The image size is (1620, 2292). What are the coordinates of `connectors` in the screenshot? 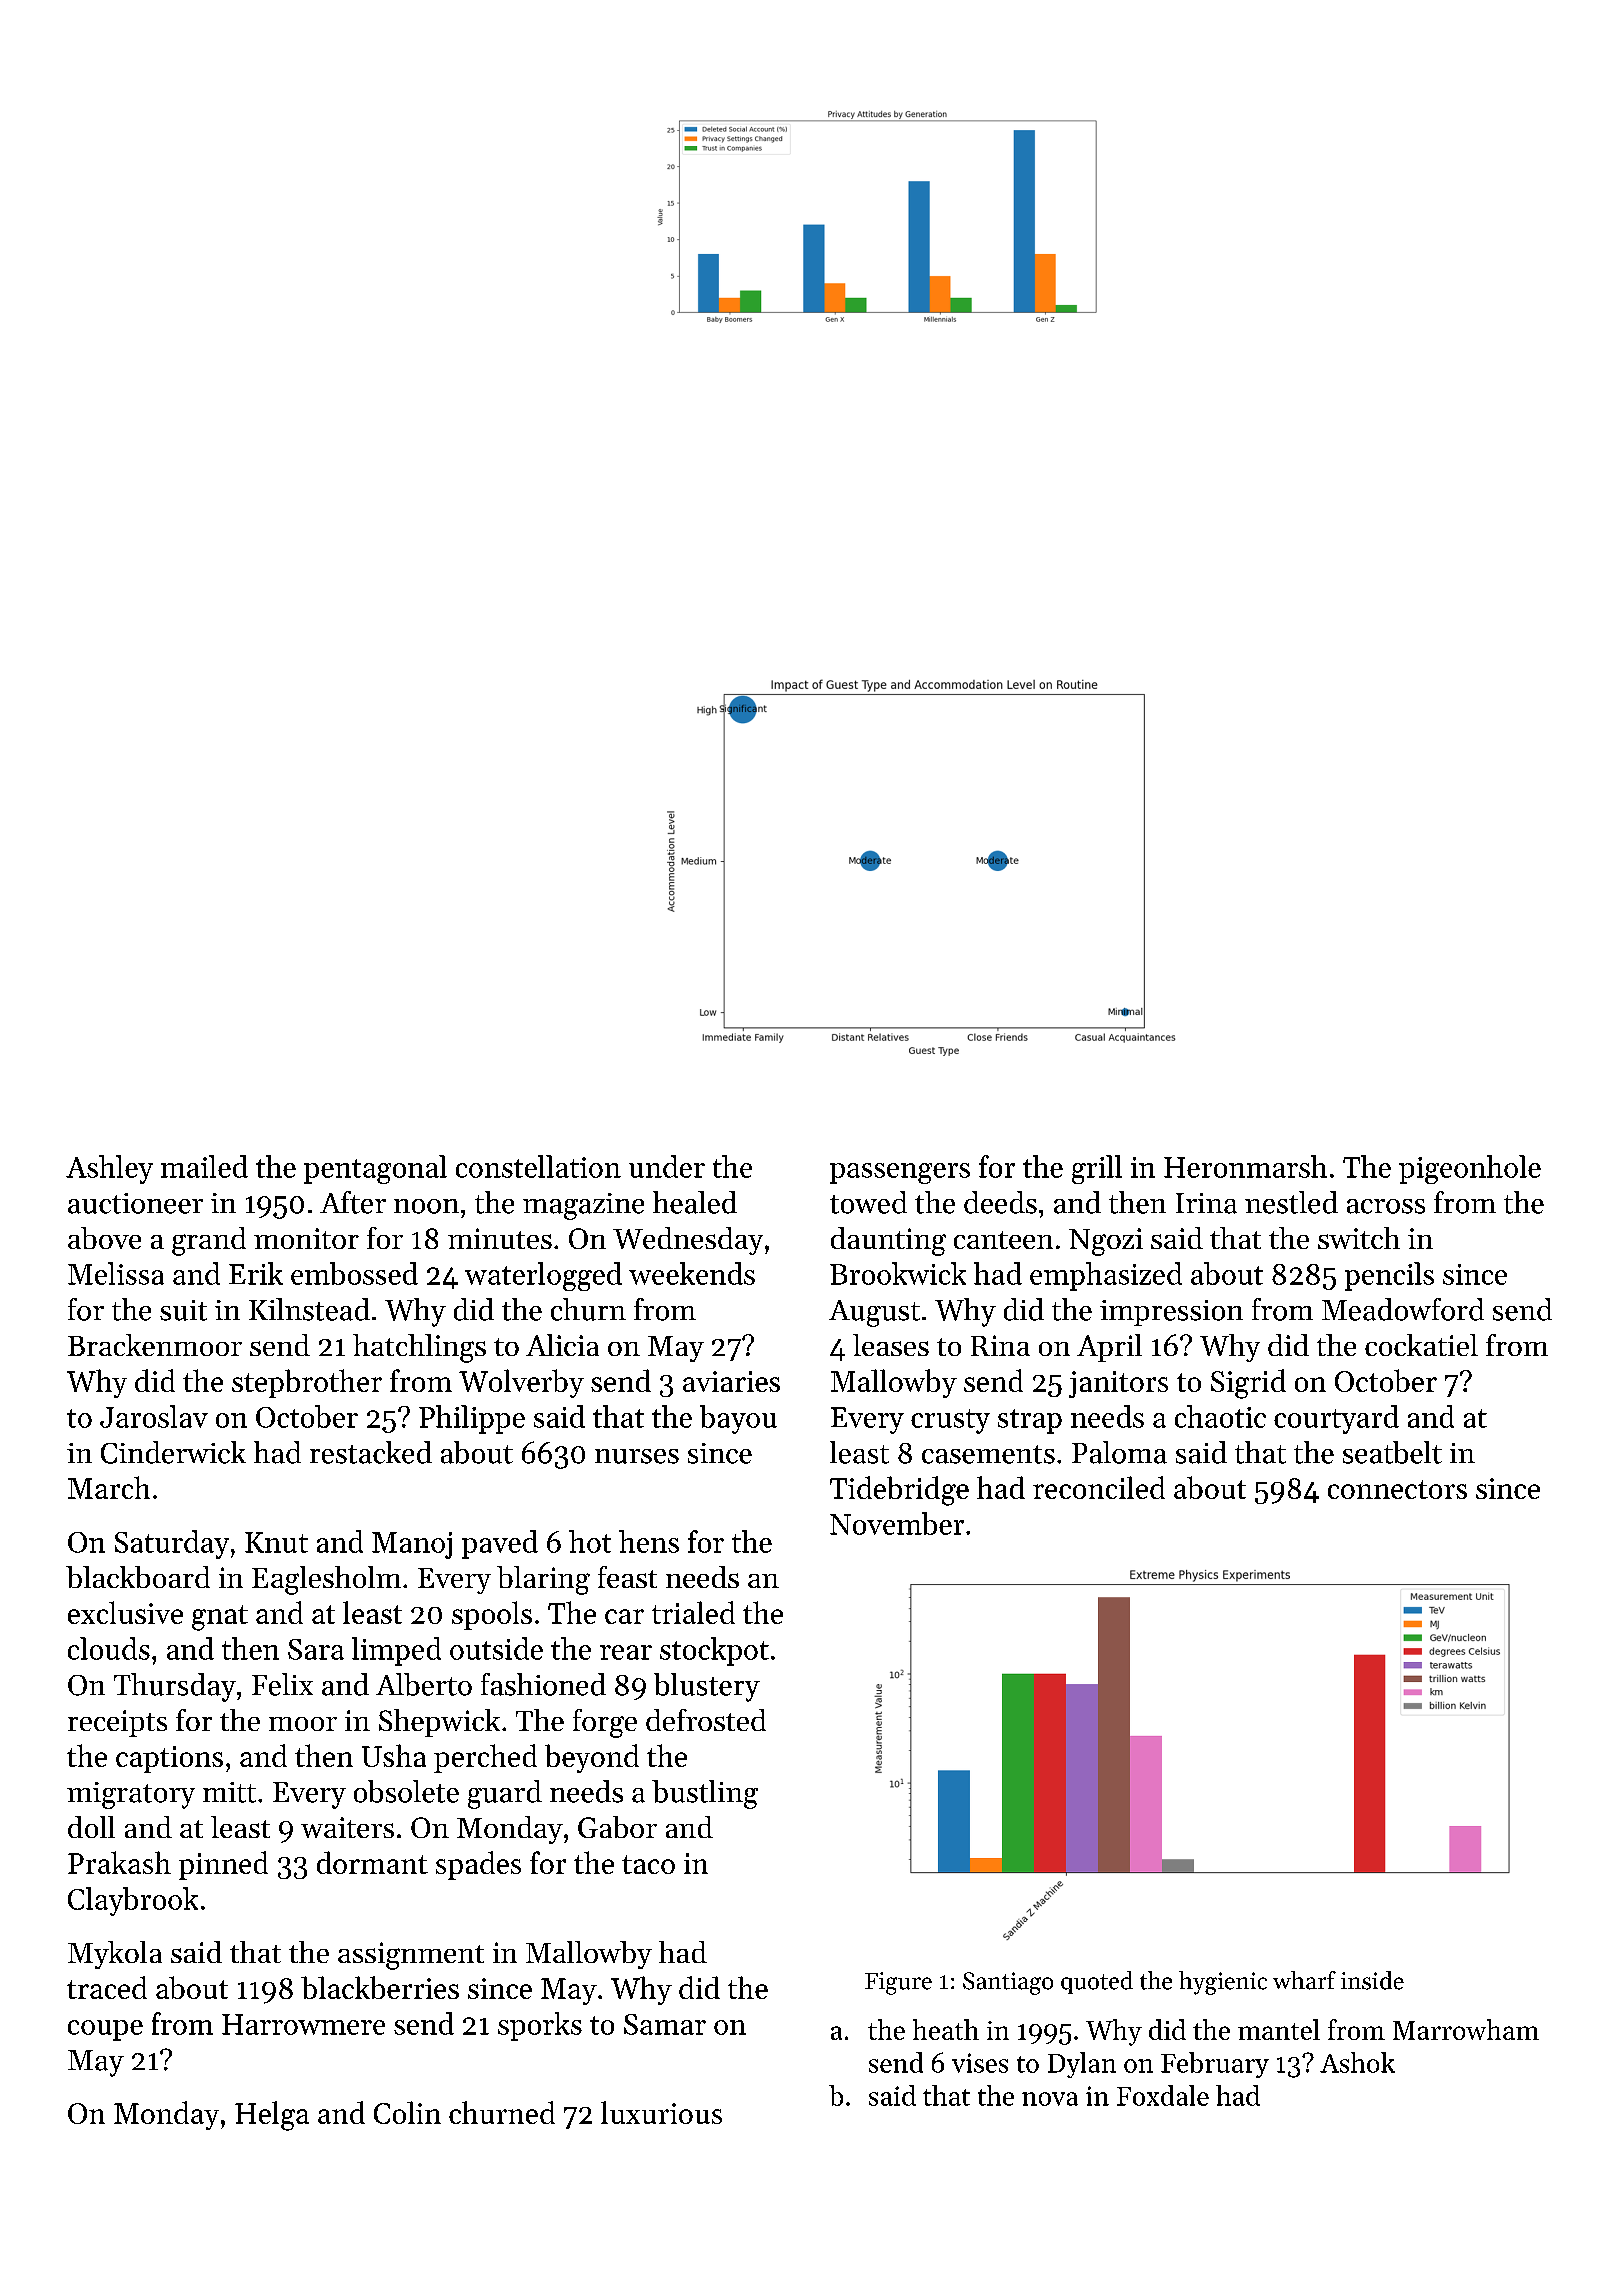 It's located at (1397, 1489).
